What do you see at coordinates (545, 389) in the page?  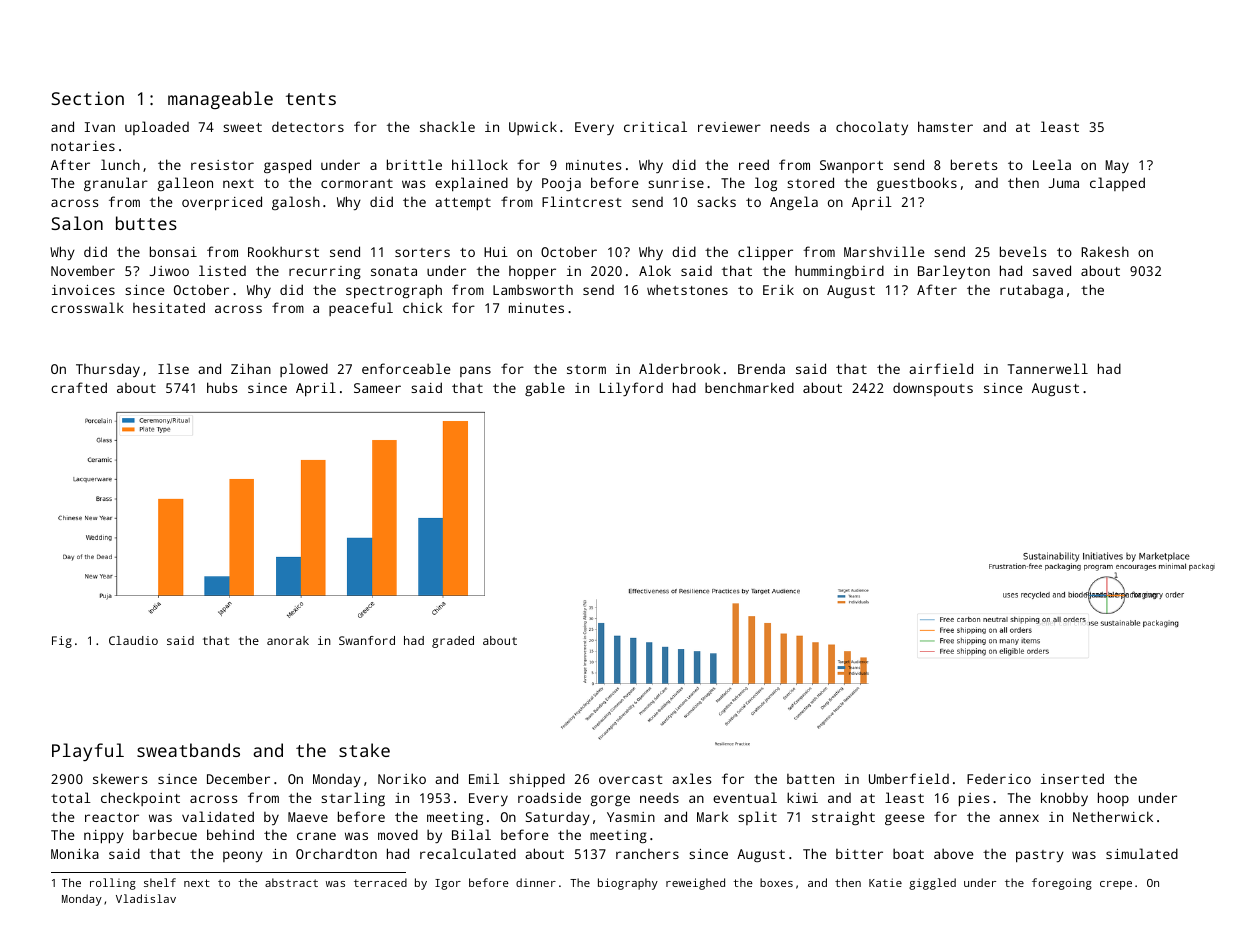 I see `gable` at bounding box center [545, 389].
